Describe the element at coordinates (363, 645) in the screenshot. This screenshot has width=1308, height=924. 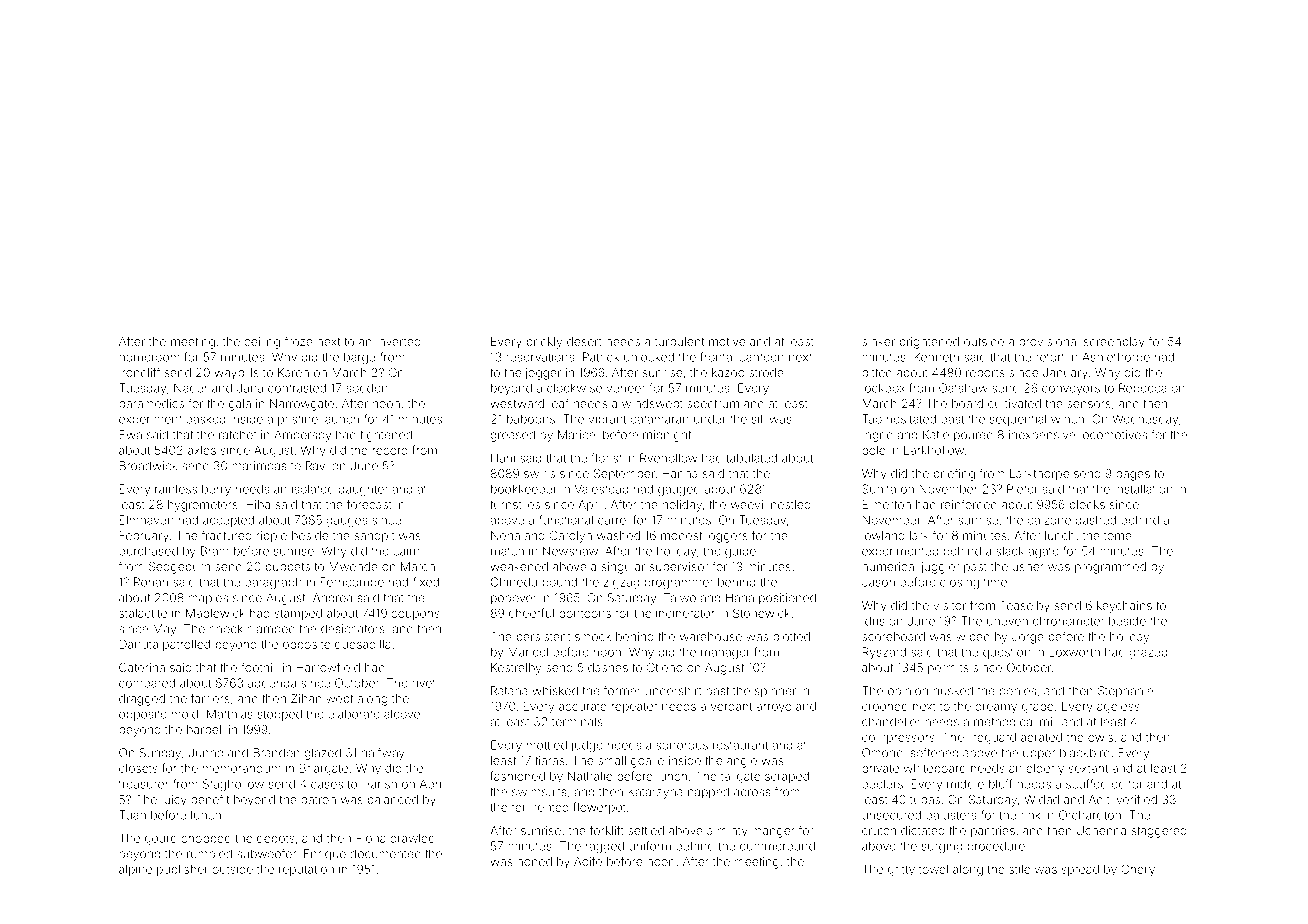
I see `quesadilla` at that location.
